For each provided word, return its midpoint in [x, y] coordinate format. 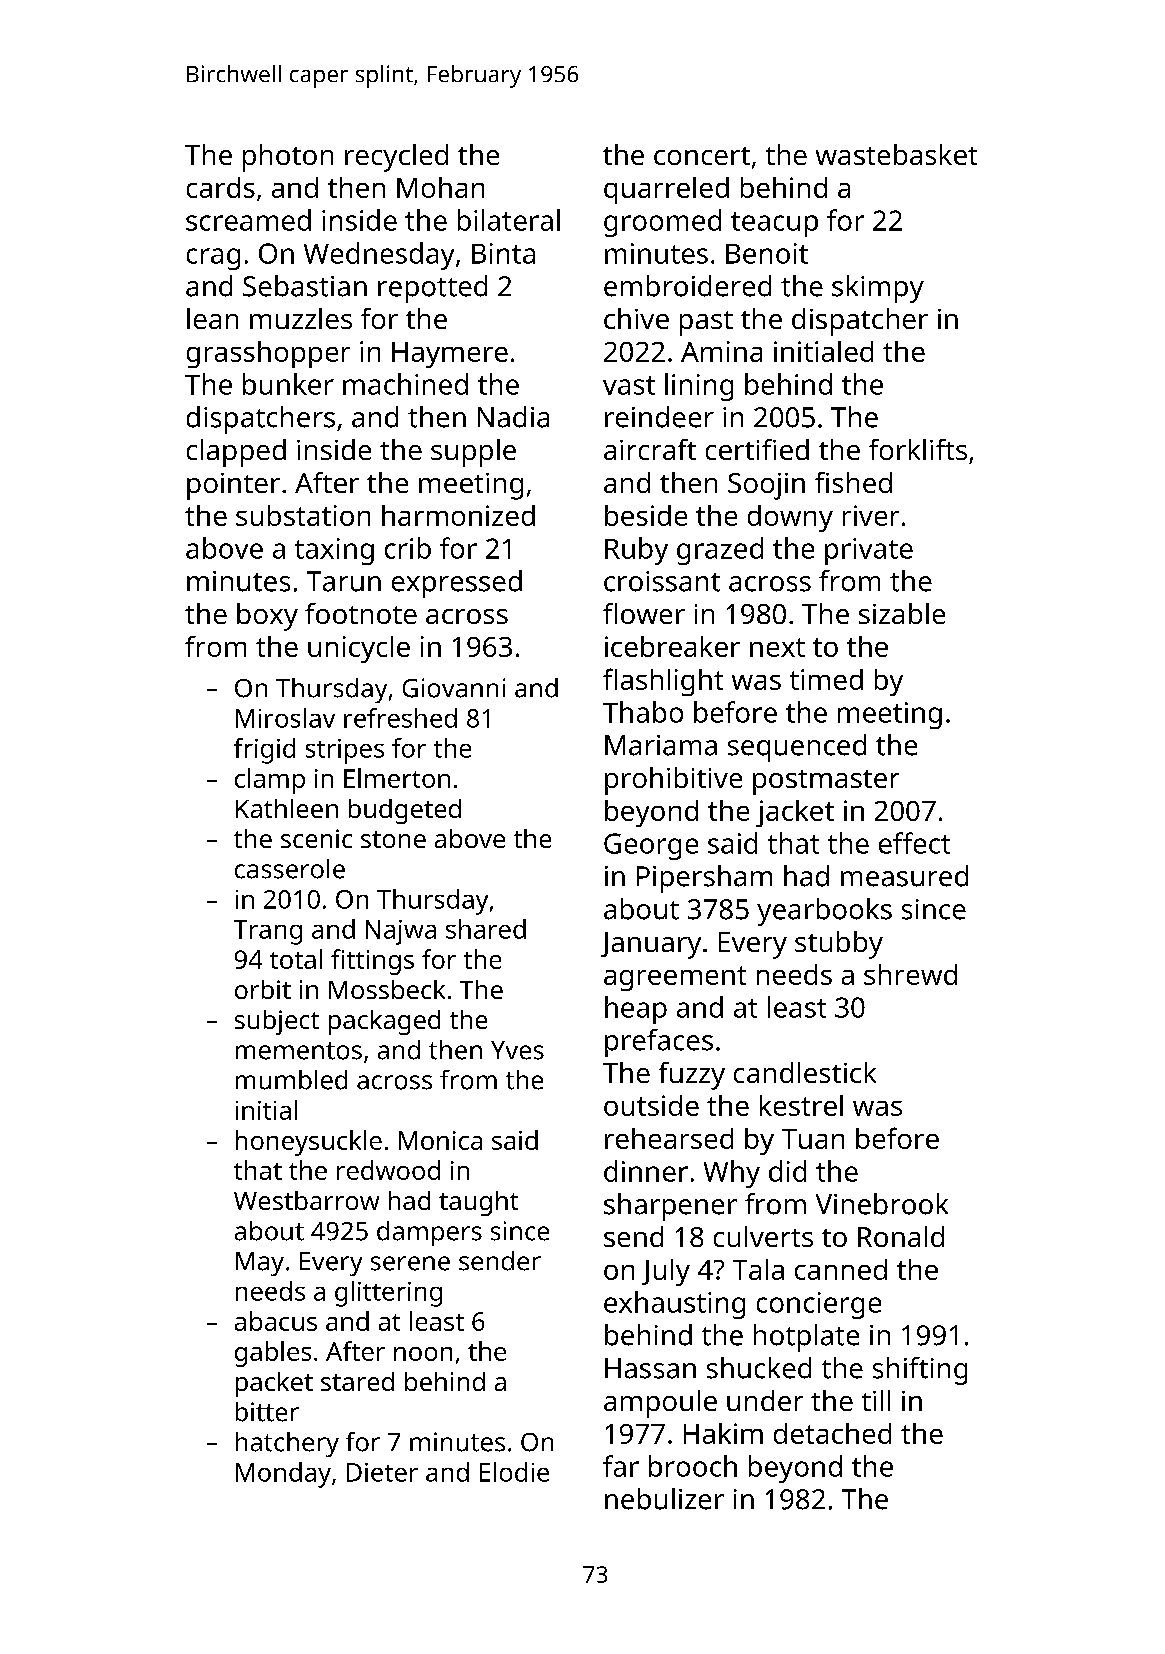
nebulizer [664, 1499]
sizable [902, 613]
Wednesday [379, 256]
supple [473, 453]
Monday [283, 1475]
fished [853, 482]
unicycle [359, 649]
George [651, 846]
